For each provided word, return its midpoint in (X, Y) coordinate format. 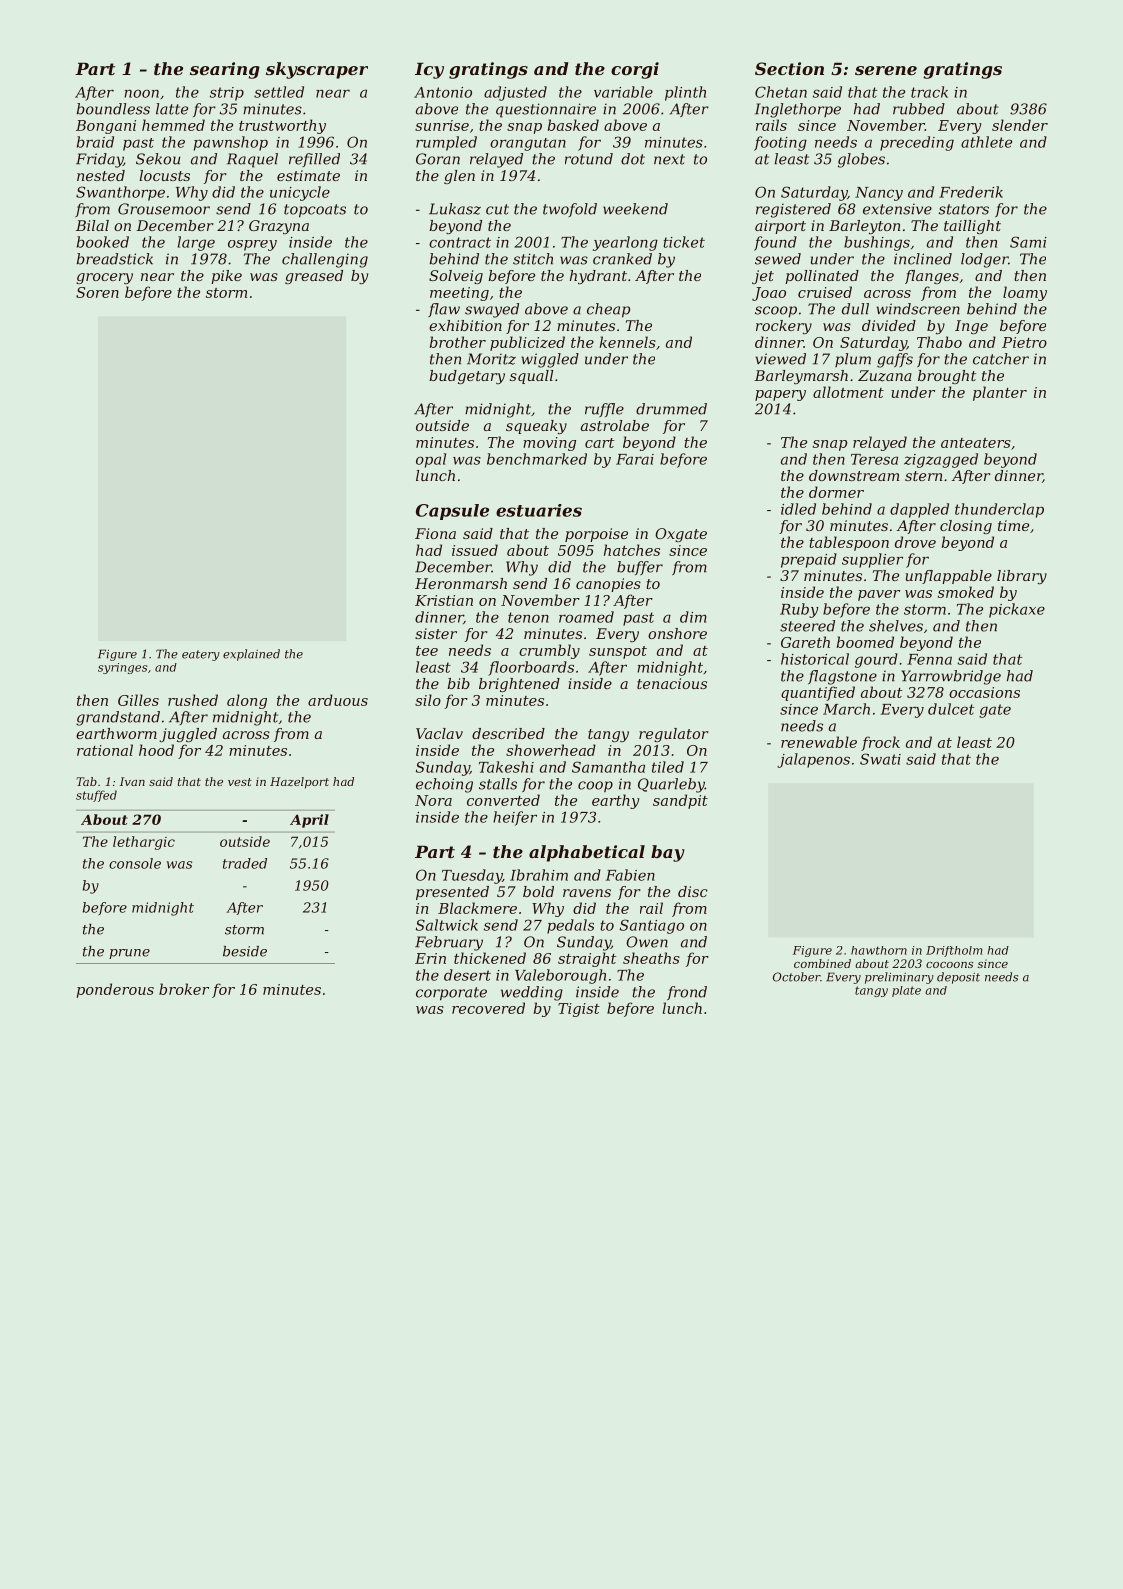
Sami (1028, 242)
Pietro (1024, 342)
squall (531, 377)
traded (245, 863)
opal (431, 460)
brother (458, 342)
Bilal (92, 225)
